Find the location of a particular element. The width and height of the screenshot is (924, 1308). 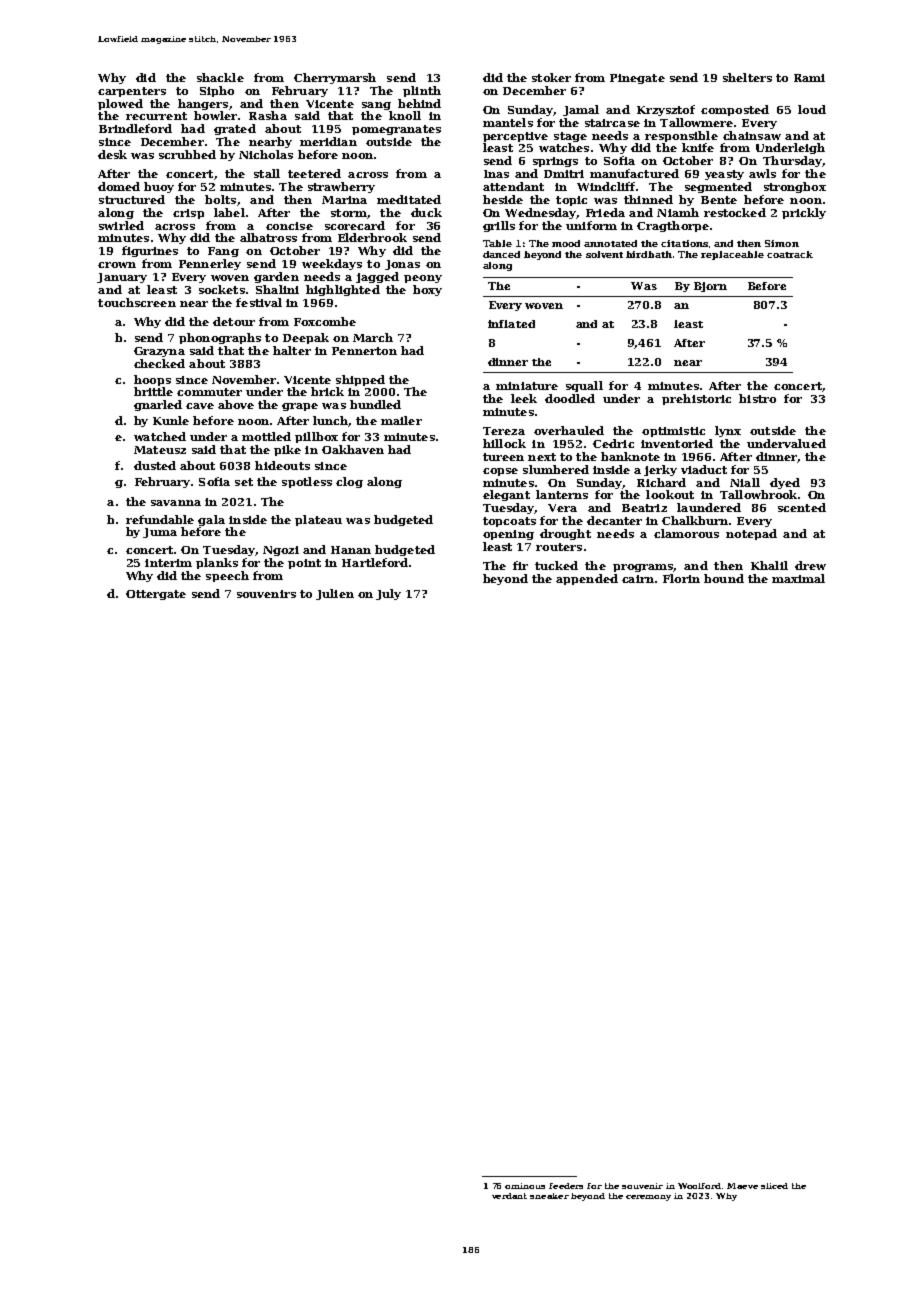

Dmitri is located at coordinates (564, 174).
